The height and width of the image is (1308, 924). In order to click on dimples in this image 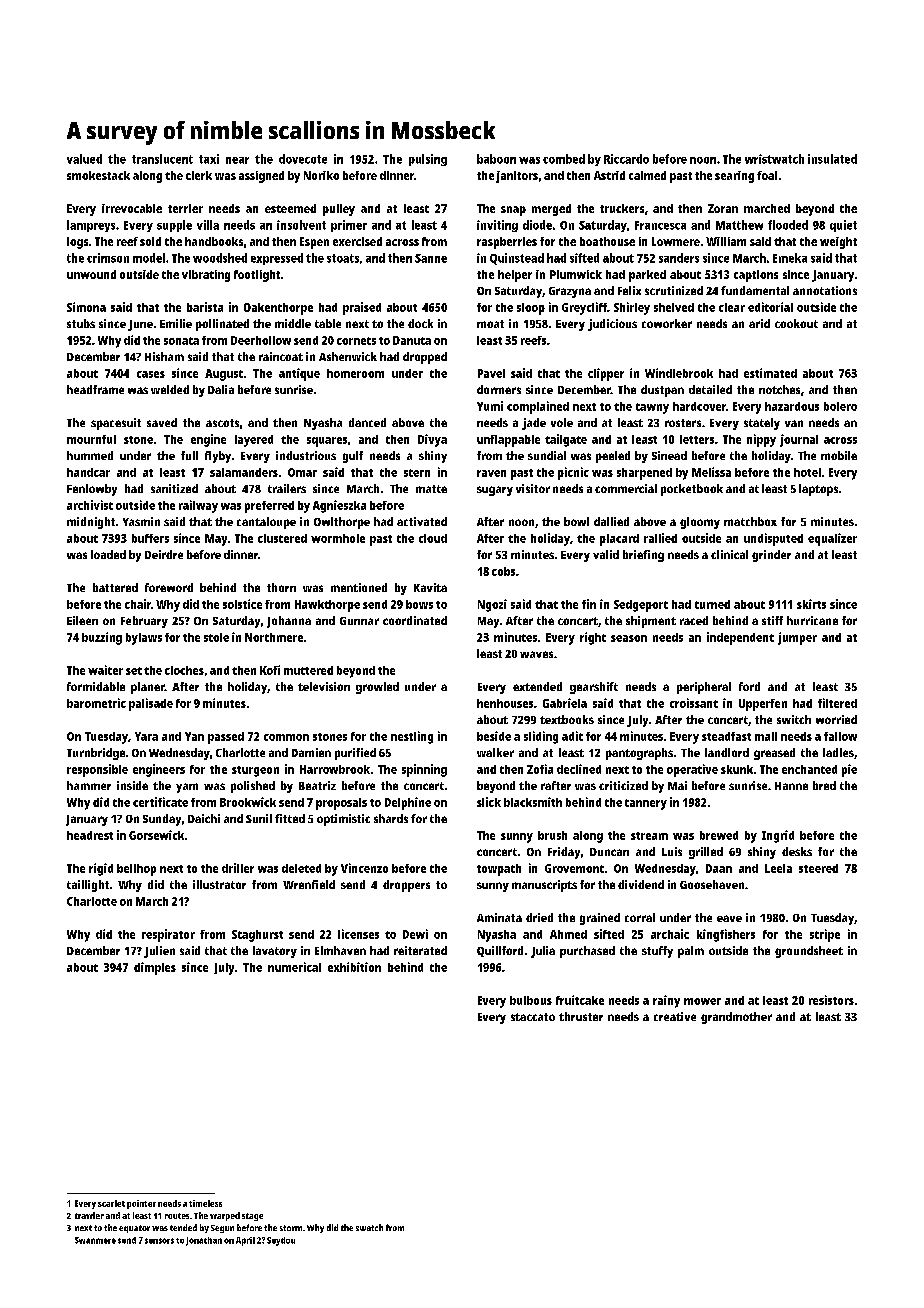, I will do `click(155, 968)`.
